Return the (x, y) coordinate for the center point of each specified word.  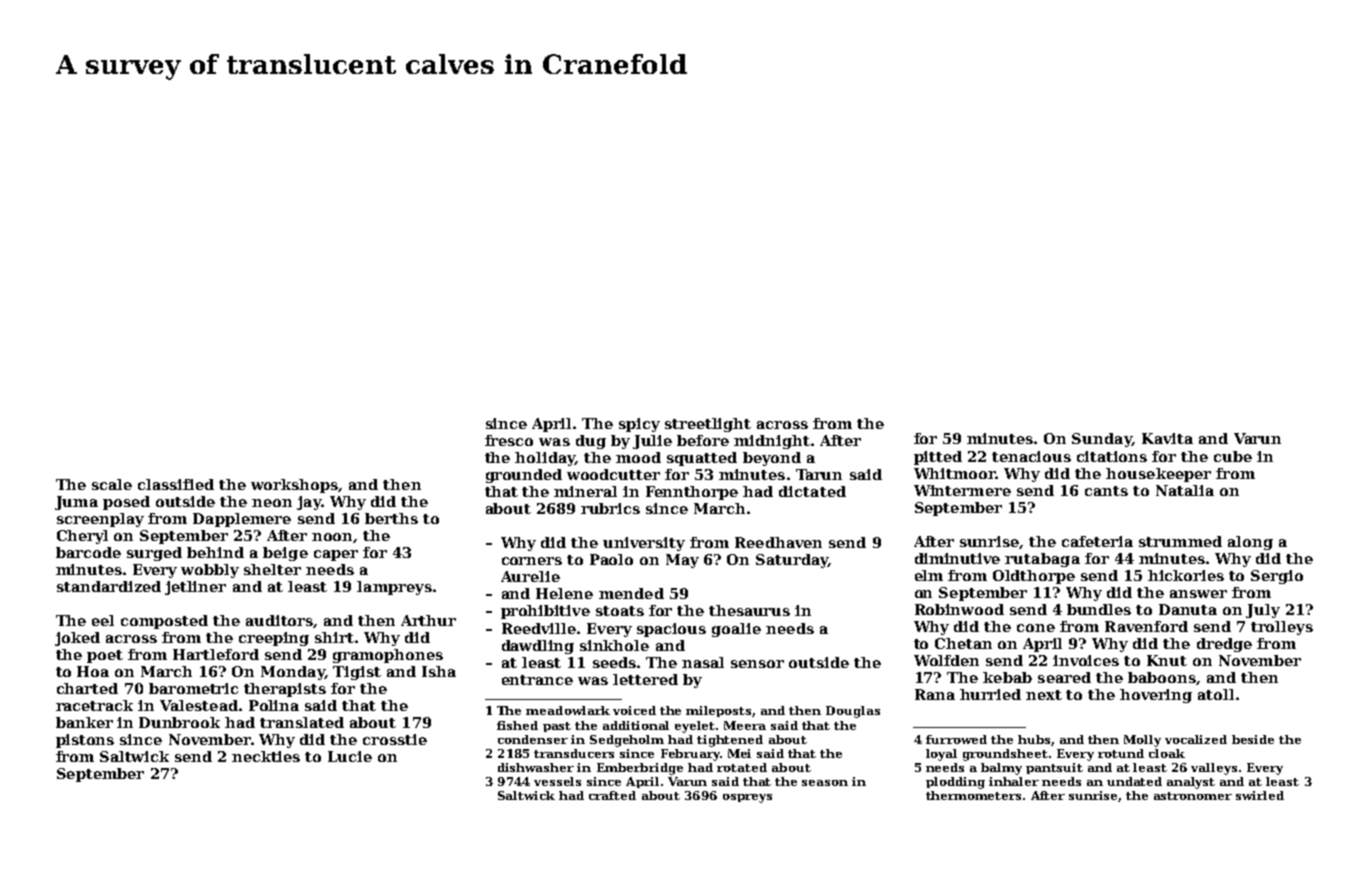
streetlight (708, 425)
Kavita (1167, 438)
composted (164, 622)
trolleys (1282, 628)
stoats (620, 611)
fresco (509, 440)
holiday (545, 459)
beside (1253, 739)
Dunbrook (179, 722)
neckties (266, 756)
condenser (533, 739)
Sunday (1102, 440)
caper (336, 555)
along (1250, 543)
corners (532, 561)
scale (112, 484)
